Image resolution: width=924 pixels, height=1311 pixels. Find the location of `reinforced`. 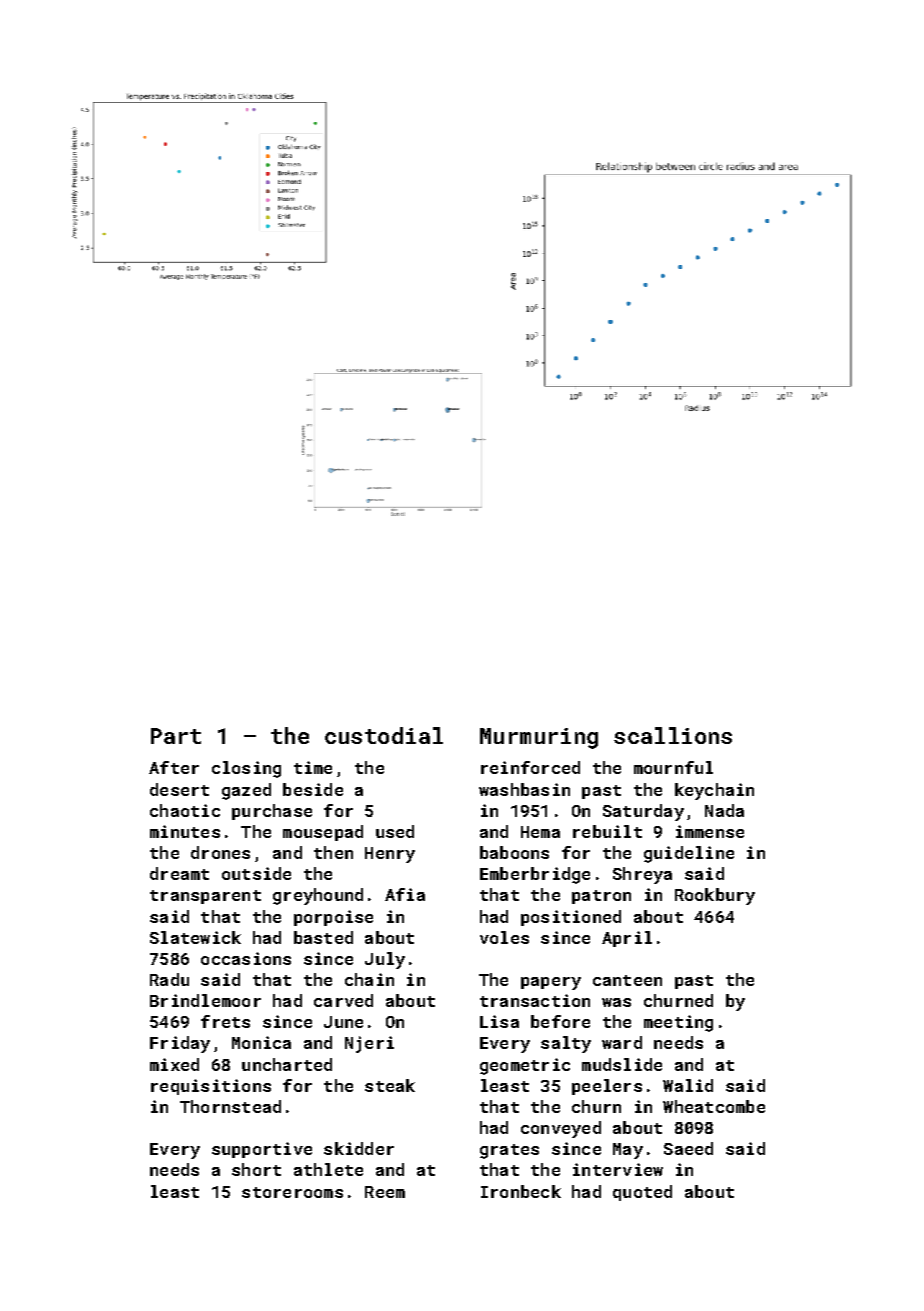

reinforced is located at coordinates (530, 767).
